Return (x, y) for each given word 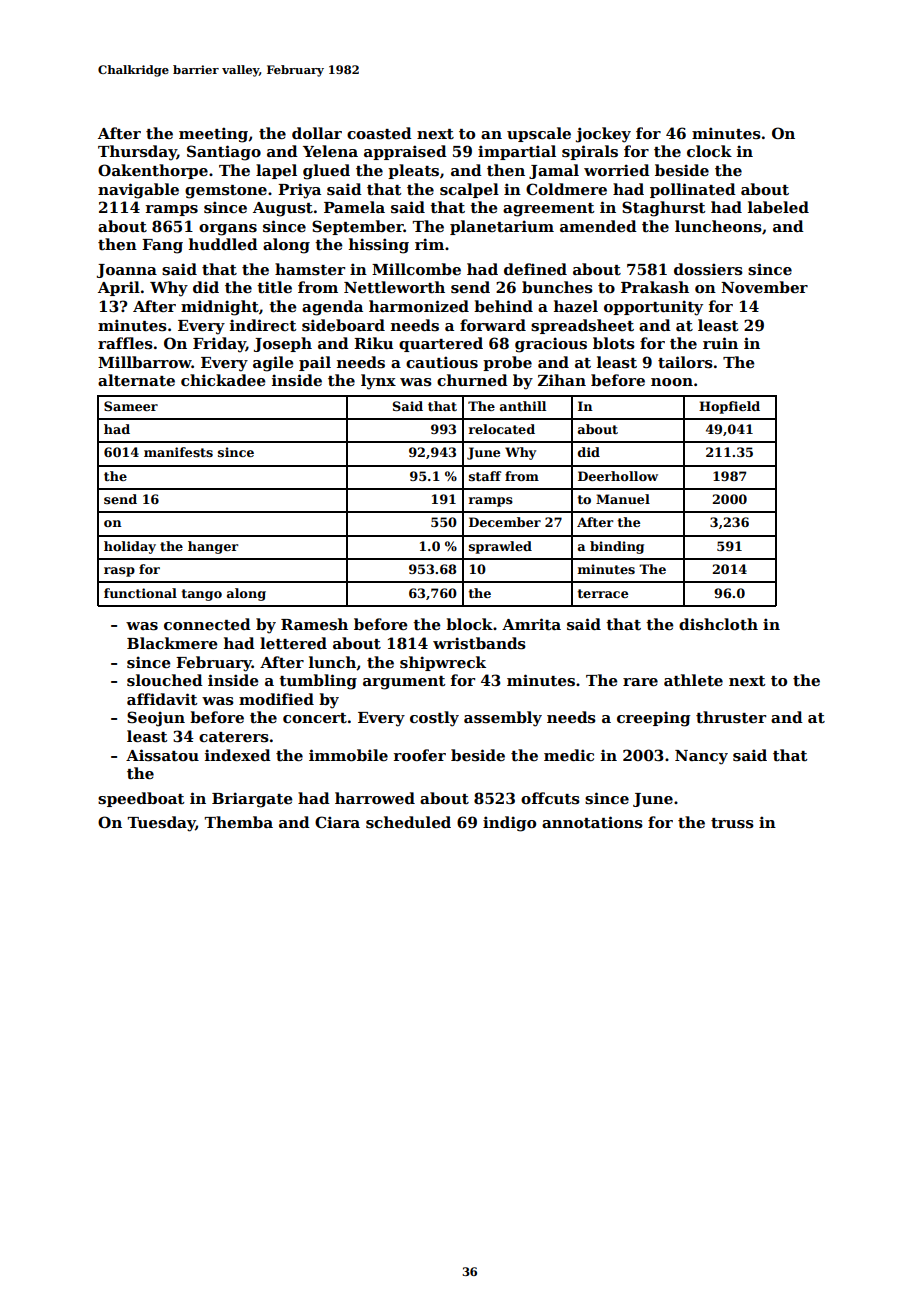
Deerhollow (618, 476)
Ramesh (314, 624)
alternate (136, 380)
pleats (413, 171)
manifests (178, 452)
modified (276, 699)
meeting (213, 135)
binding (617, 547)
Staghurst (664, 209)
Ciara (337, 822)
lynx (378, 382)
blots (614, 343)
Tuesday (161, 824)
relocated (502, 429)
